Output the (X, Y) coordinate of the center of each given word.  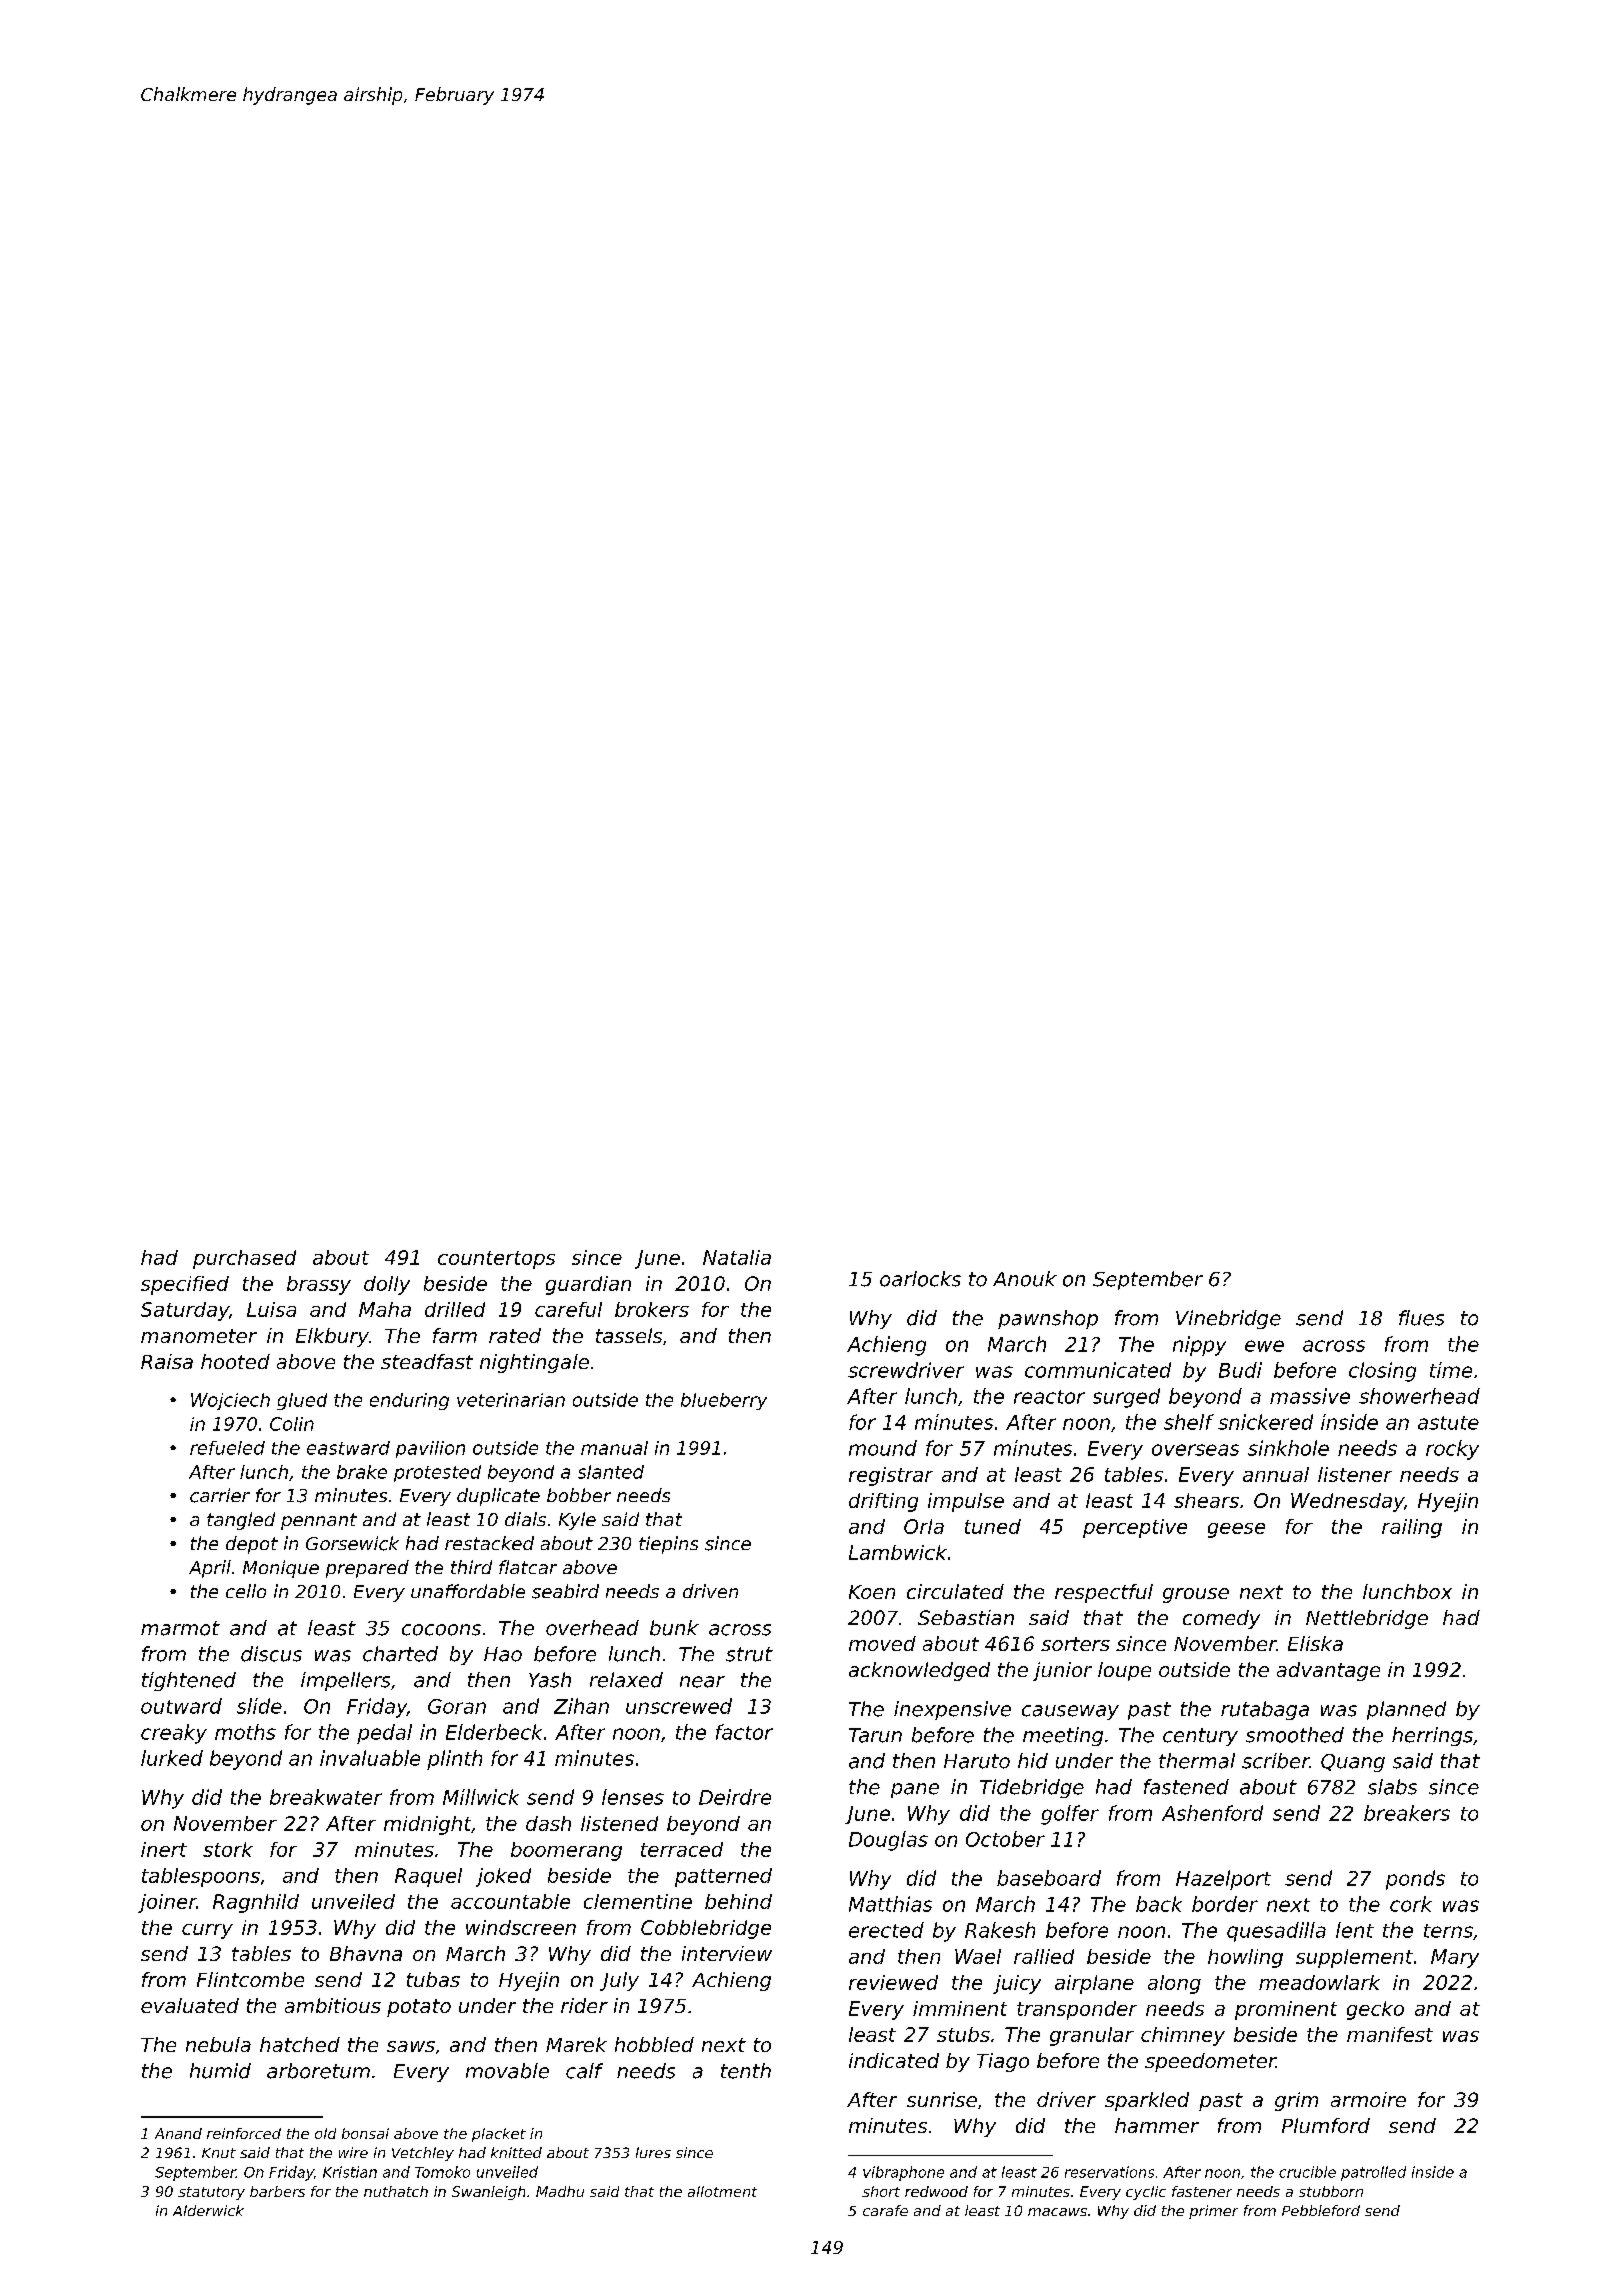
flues (1421, 1318)
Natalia (737, 1257)
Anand (178, 2133)
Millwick (481, 1797)
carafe (885, 2210)
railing (1412, 1528)
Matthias (890, 1904)
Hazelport (1223, 1880)
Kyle (577, 1521)
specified (185, 1285)
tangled (241, 1521)
